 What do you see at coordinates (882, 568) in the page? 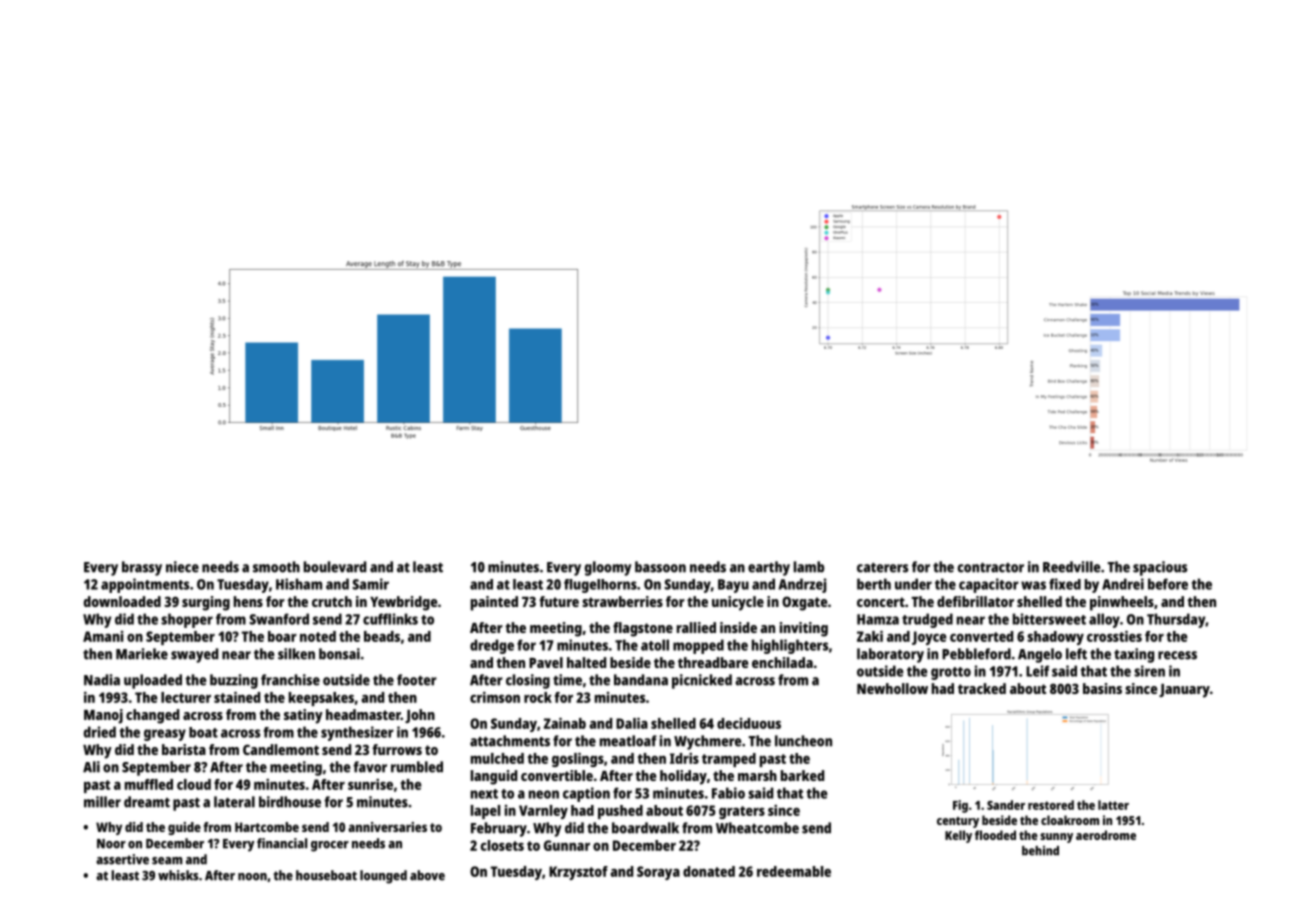
I see `caterers` at bounding box center [882, 568].
